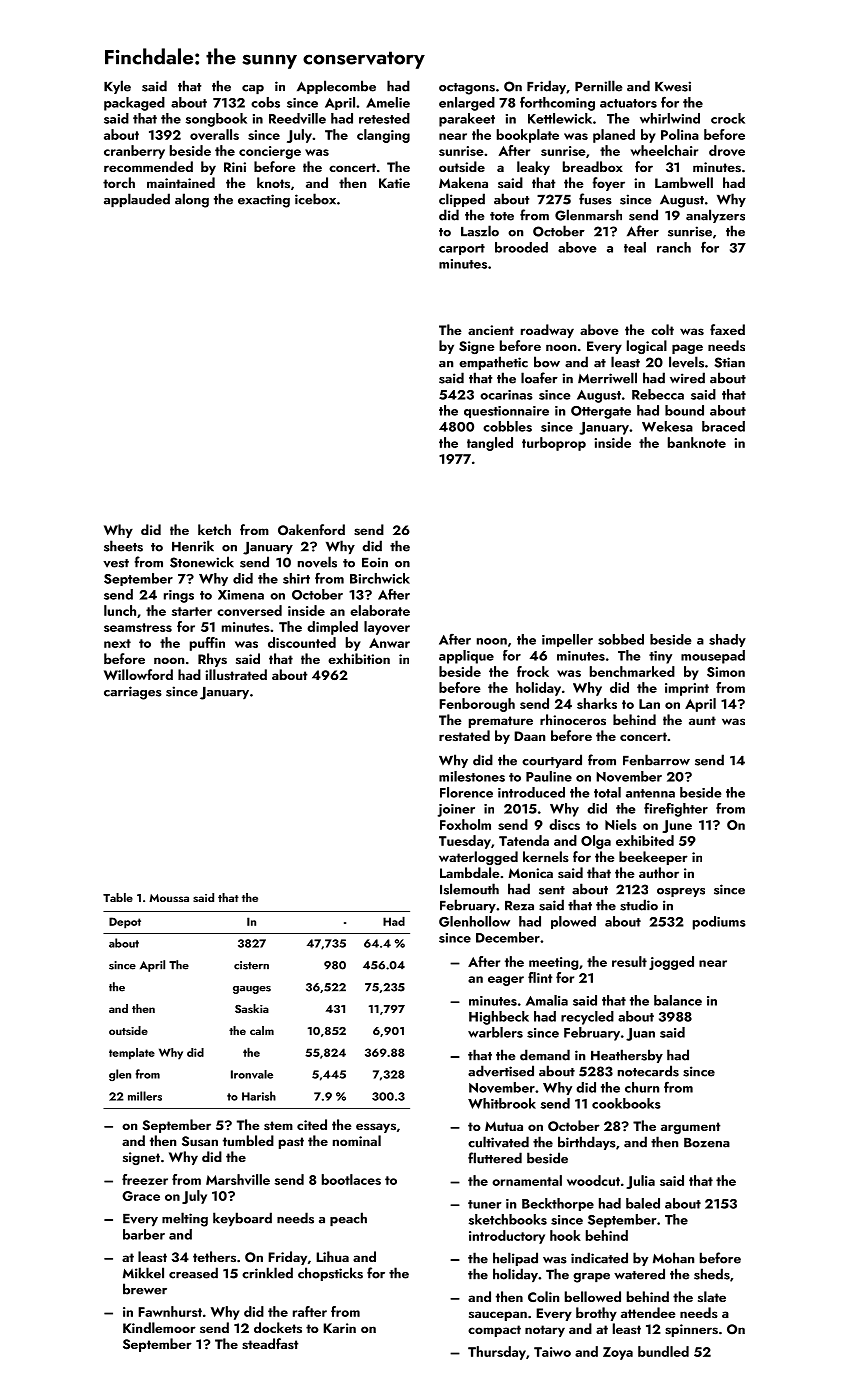 Image resolution: width=849 pixels, height=1400 pixels. Describe the element at coordinates (145, 1289) in the screenshot. I see `brewer` at that location.
